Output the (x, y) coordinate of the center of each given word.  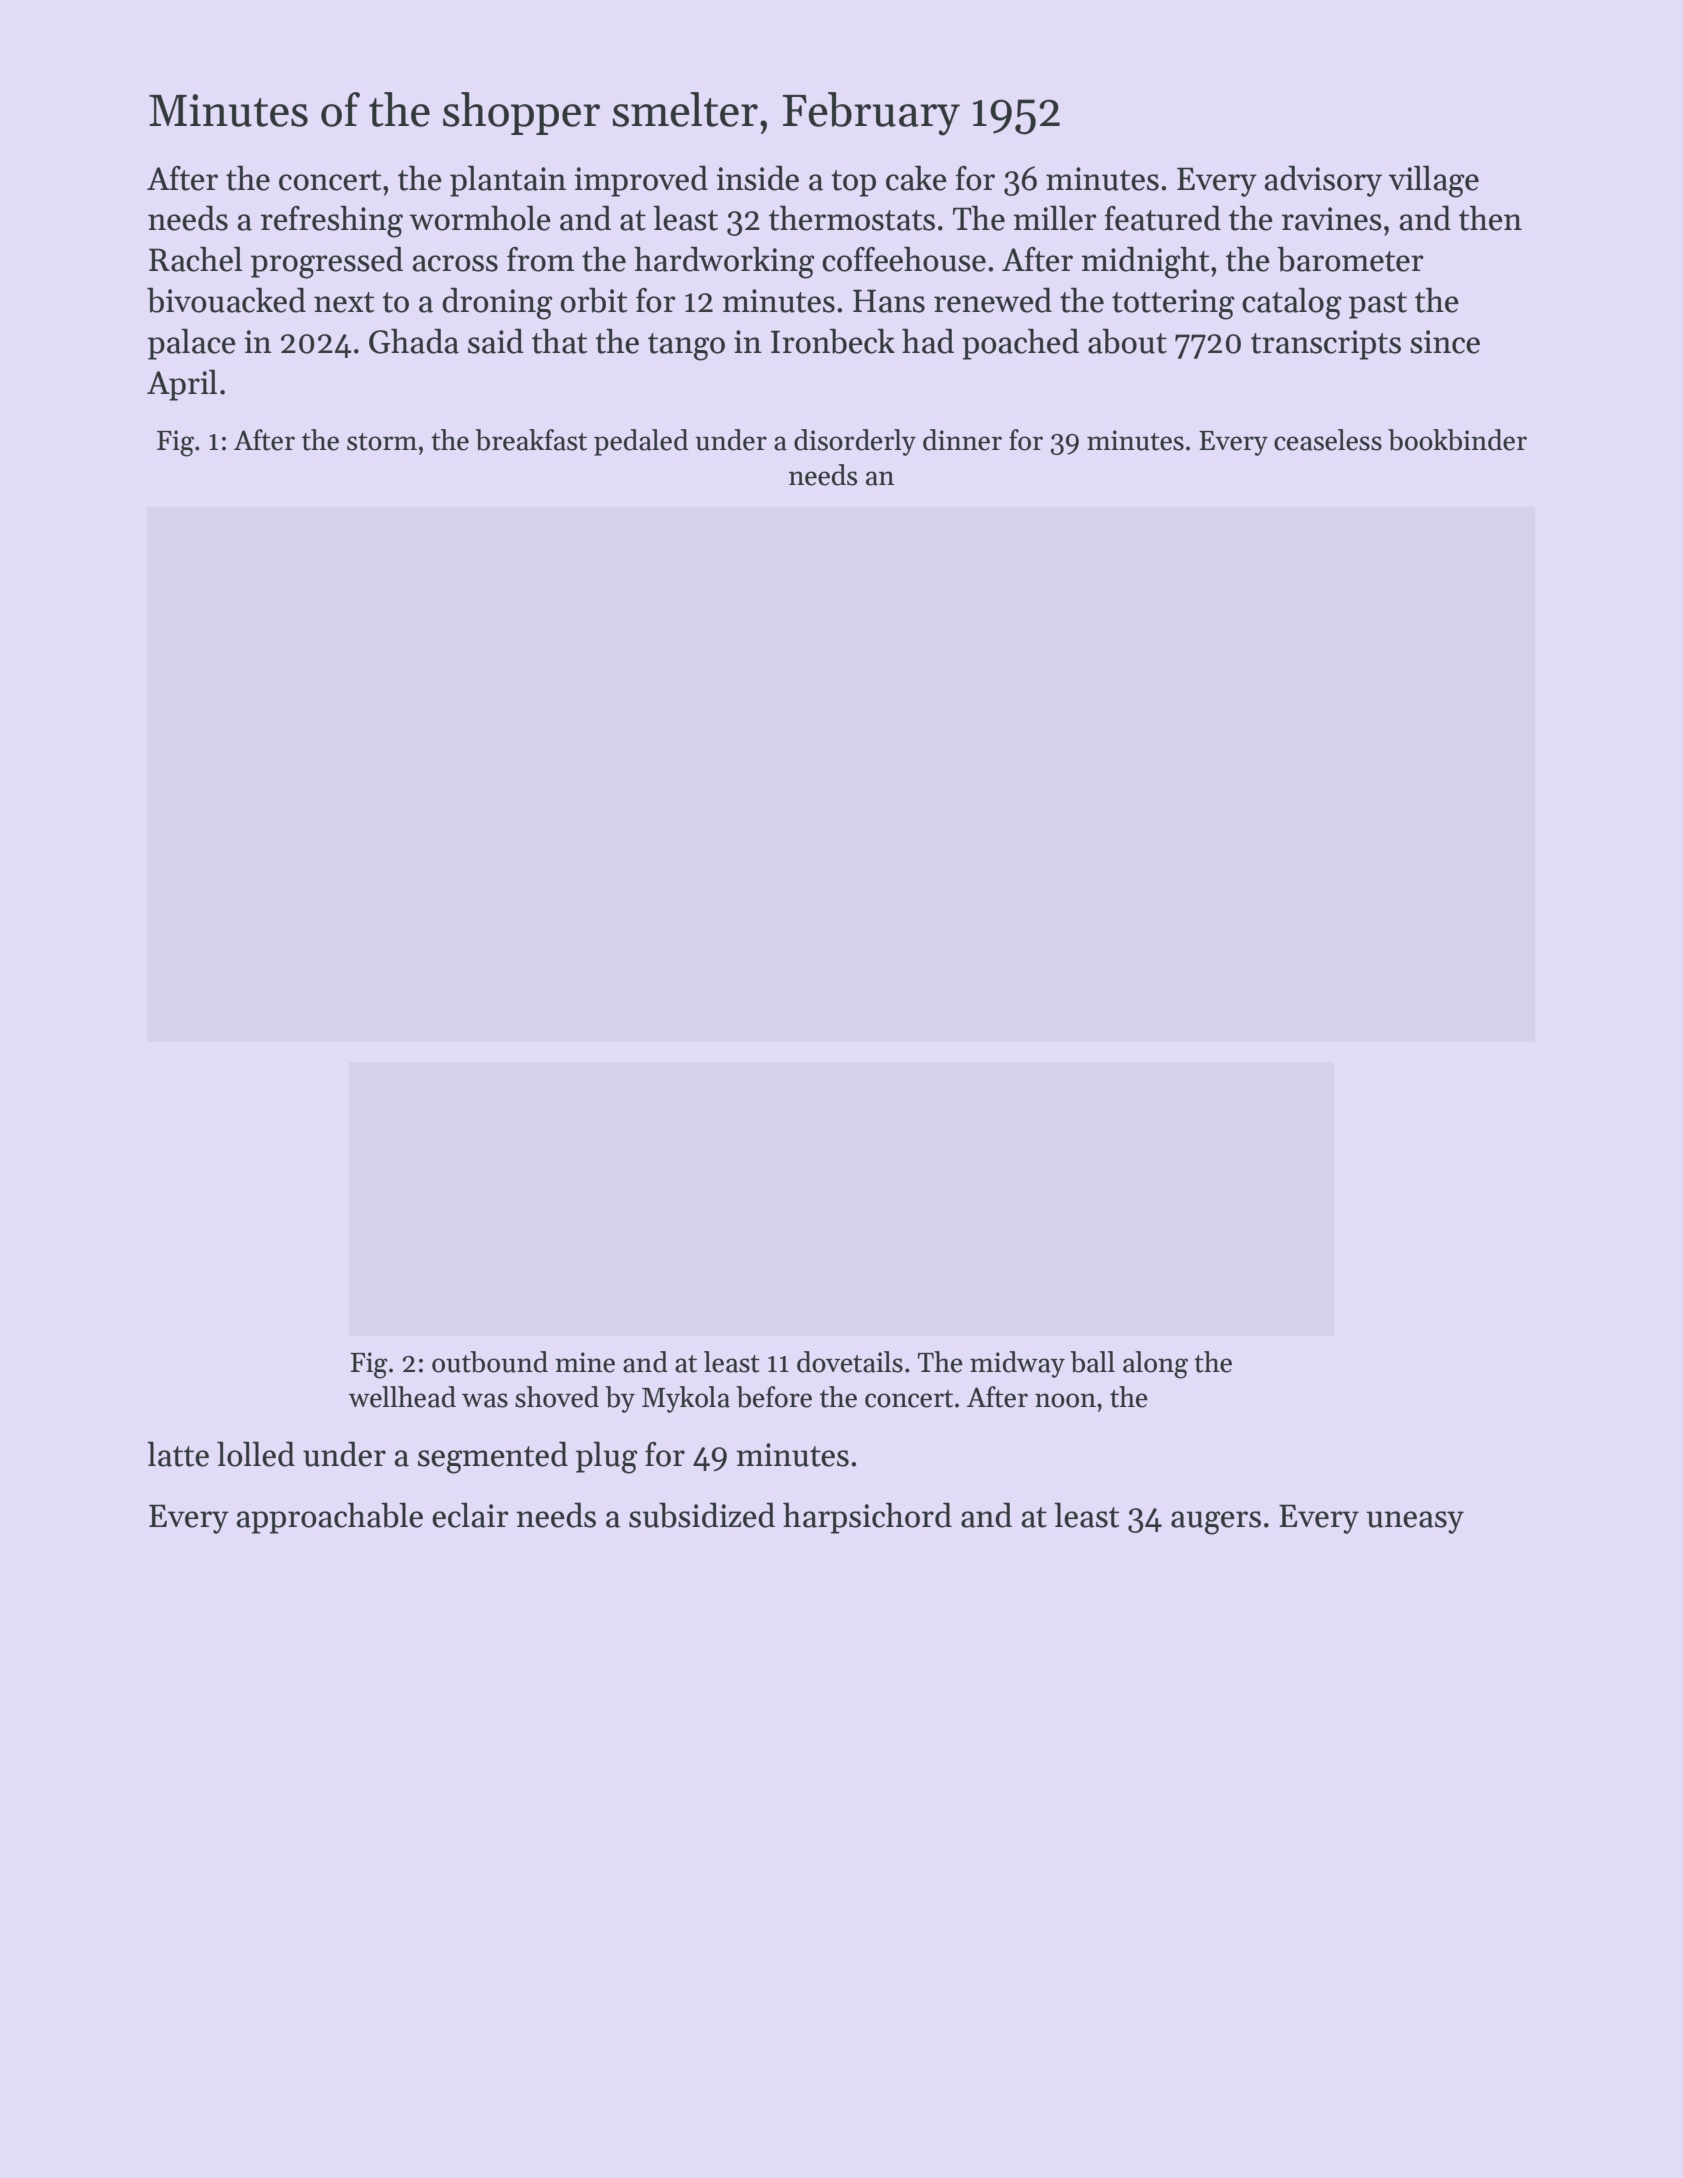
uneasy (1415, 1522)
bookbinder (1457, 440)
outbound (490, 1362)
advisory (1323, 181)
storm (382, 442)
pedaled (641, 442)
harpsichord (867, 1518)
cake (916, 178)
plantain (508, 181)
